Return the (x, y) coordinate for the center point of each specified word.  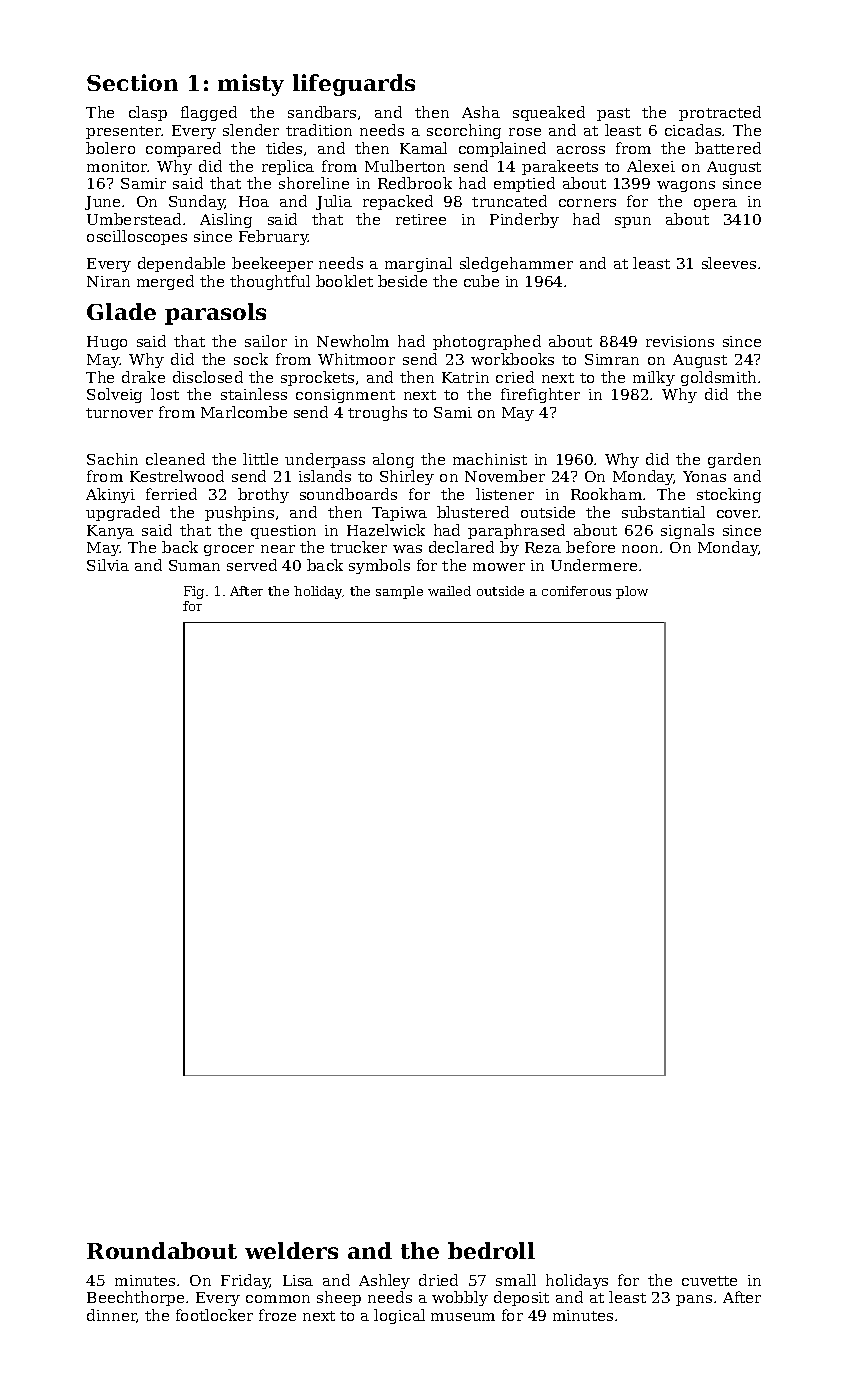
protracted (720, 113)
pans (694, 1300)
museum (463, 1317)
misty (251, 85)
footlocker (214, 1315)
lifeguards (354, 85)
